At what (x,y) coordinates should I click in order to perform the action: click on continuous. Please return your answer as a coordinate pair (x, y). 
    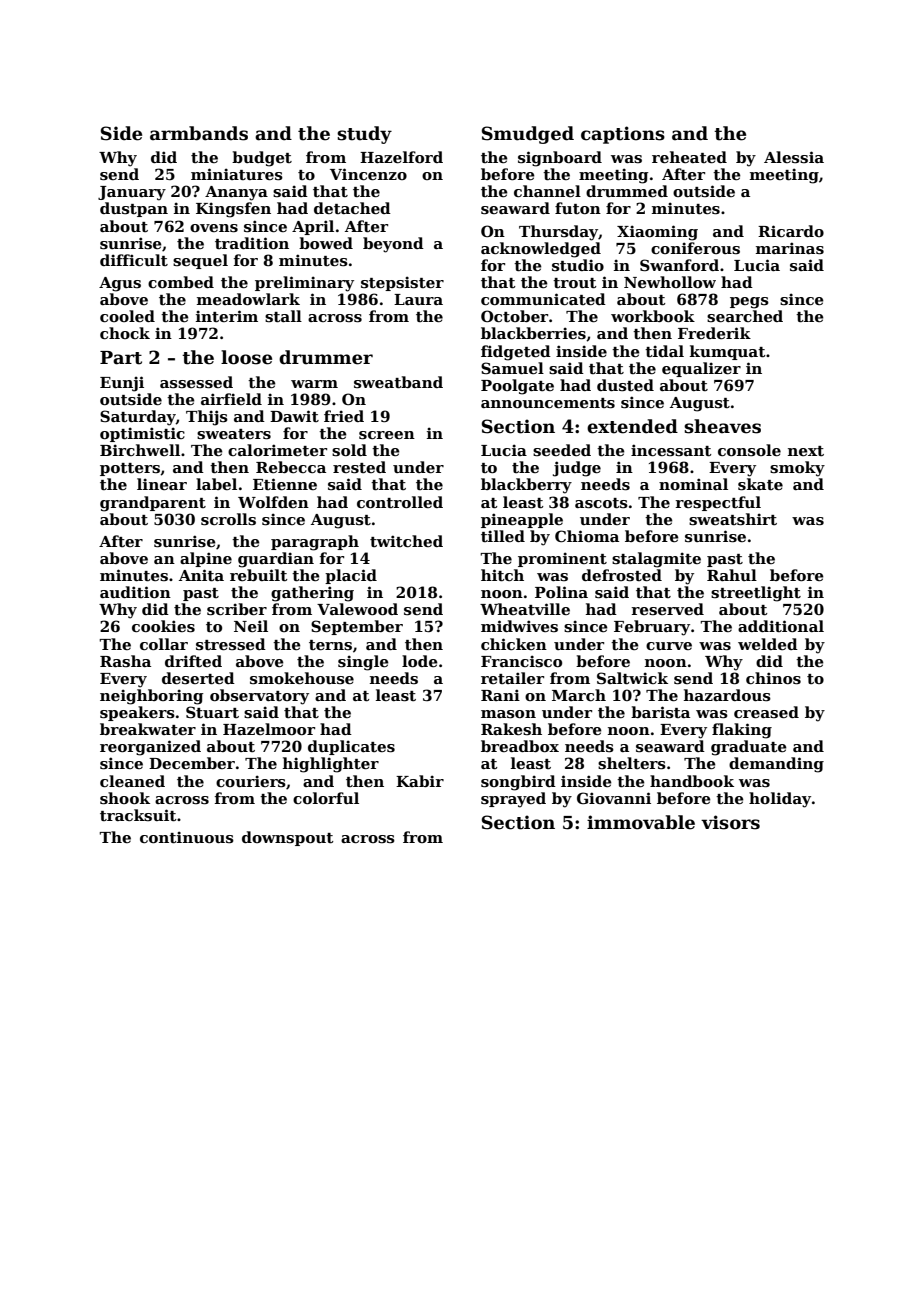
    Looking at the image, I should click on (187, 837).
